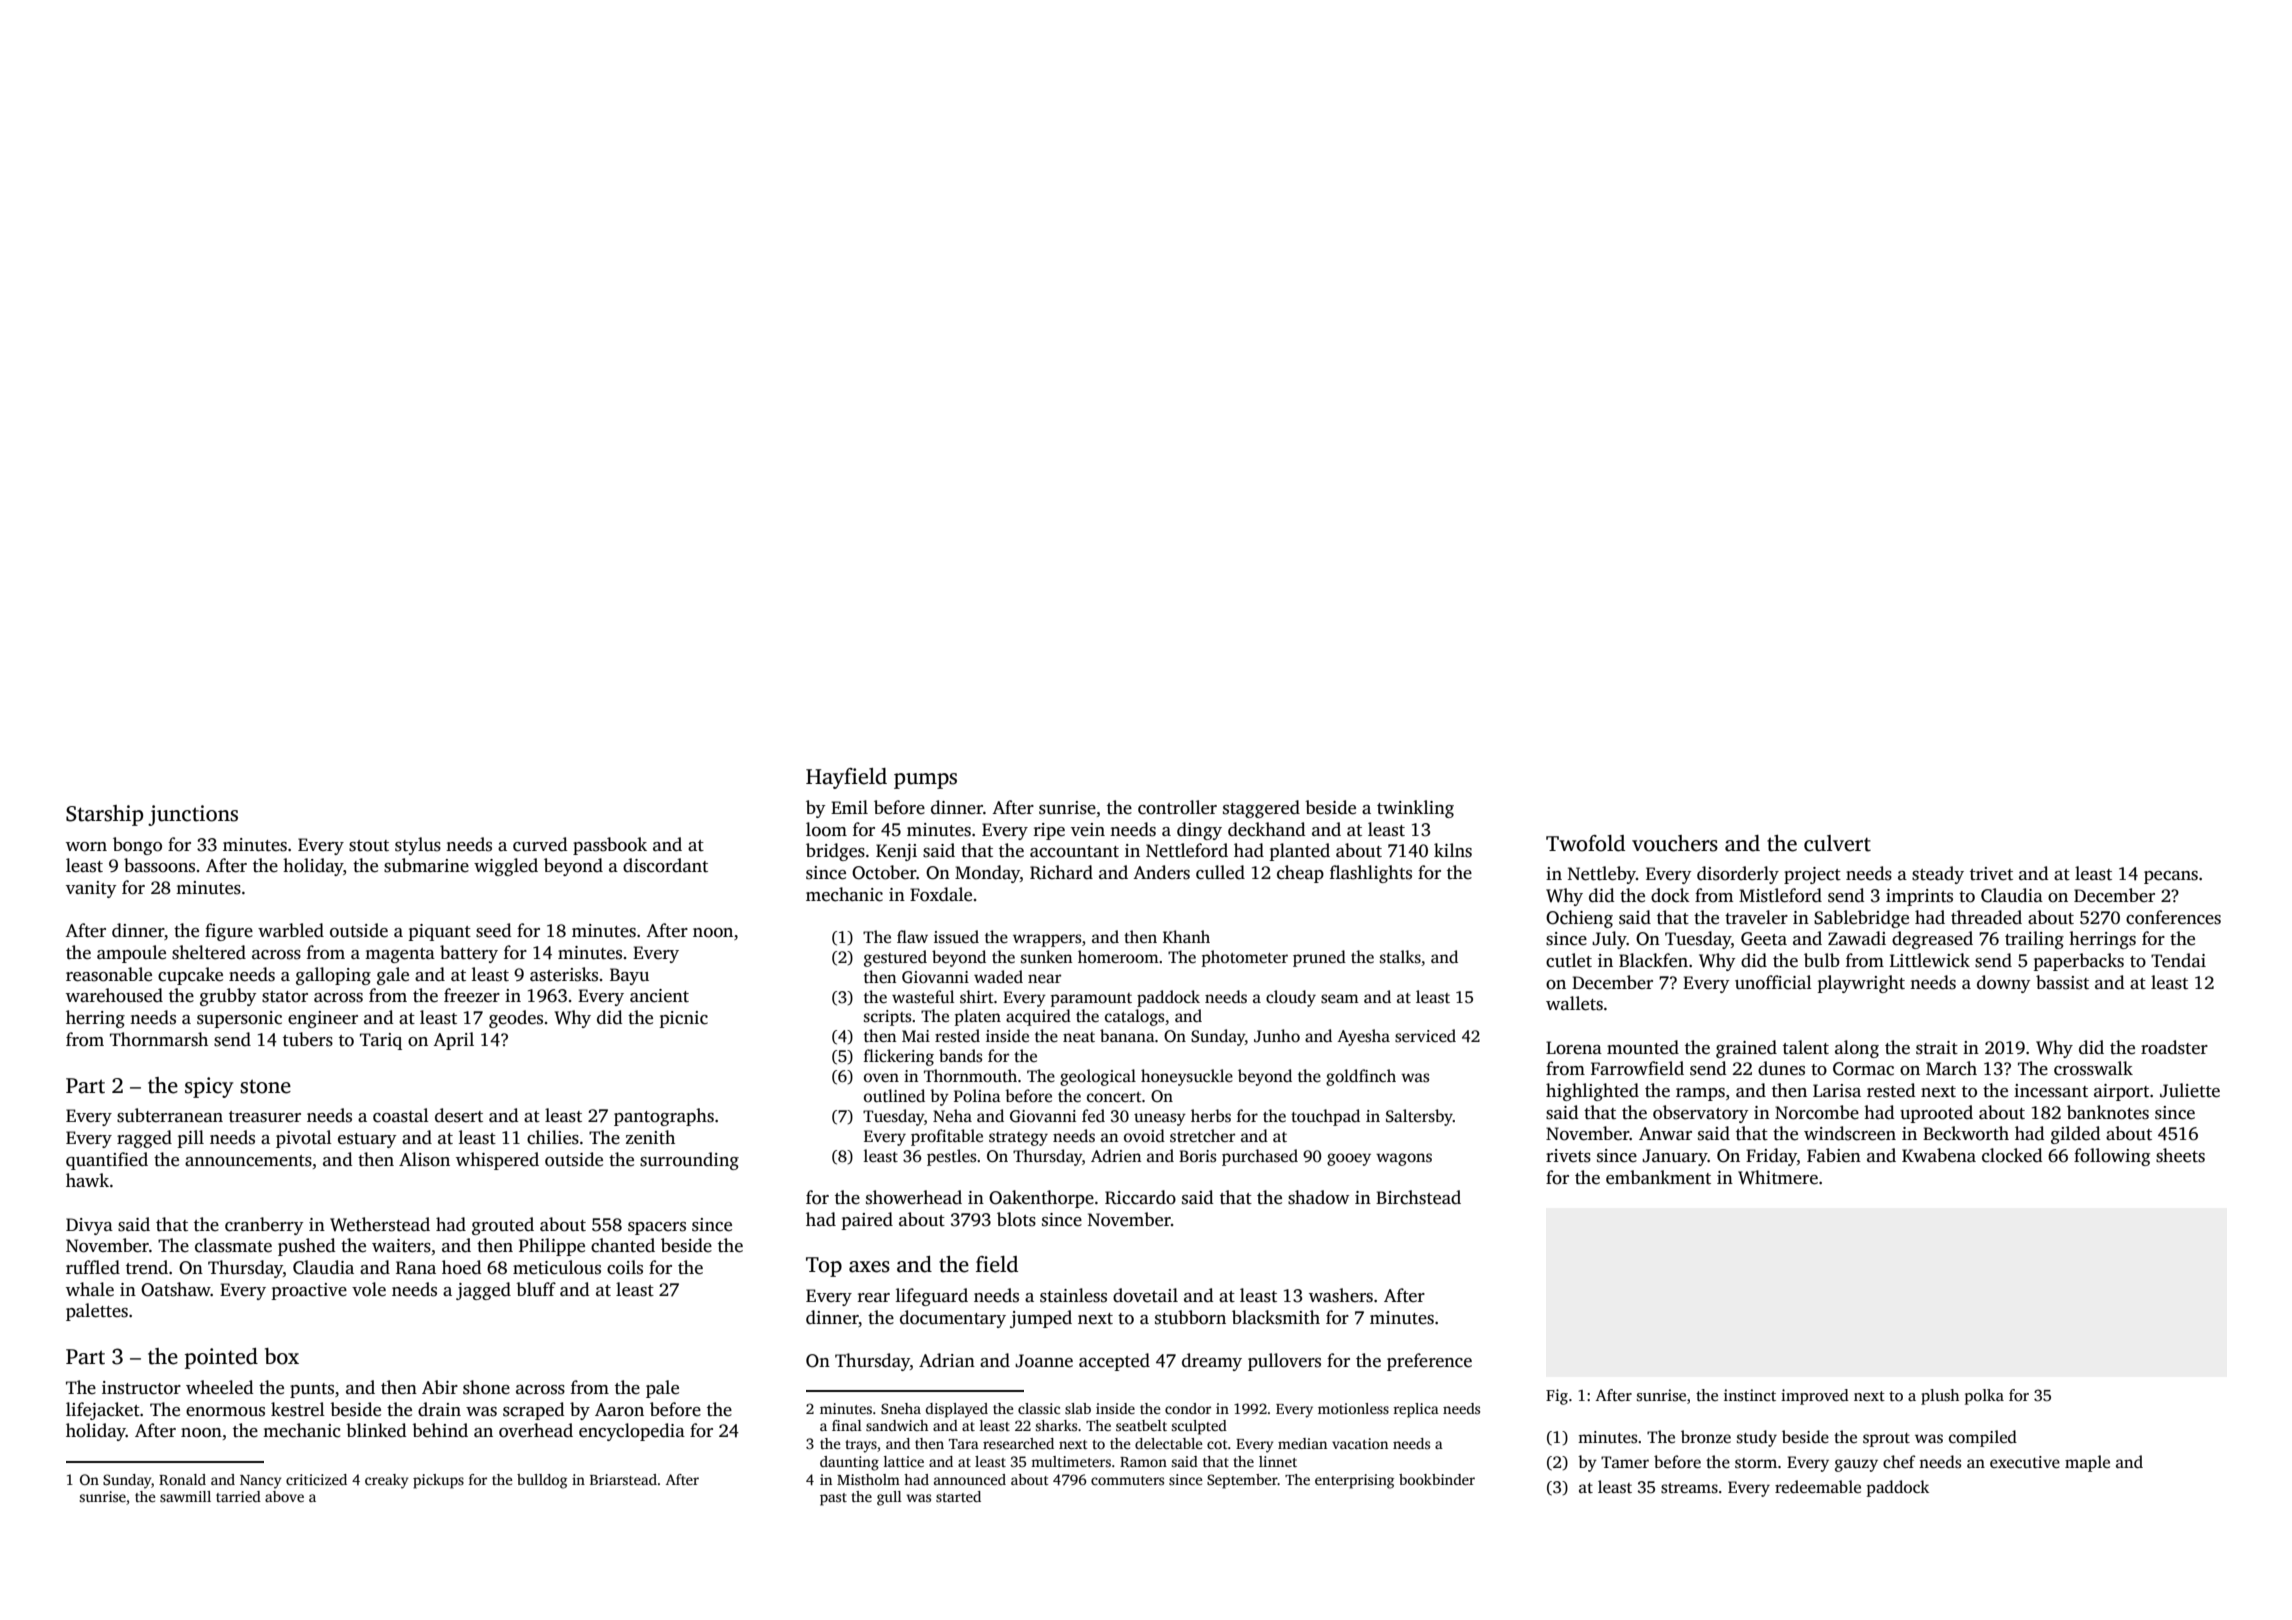 This image has height=1620, width=2292. What do you see at coordinates (284, 1496) in the image?
I see `above` at bounding box center [284, 1496].
